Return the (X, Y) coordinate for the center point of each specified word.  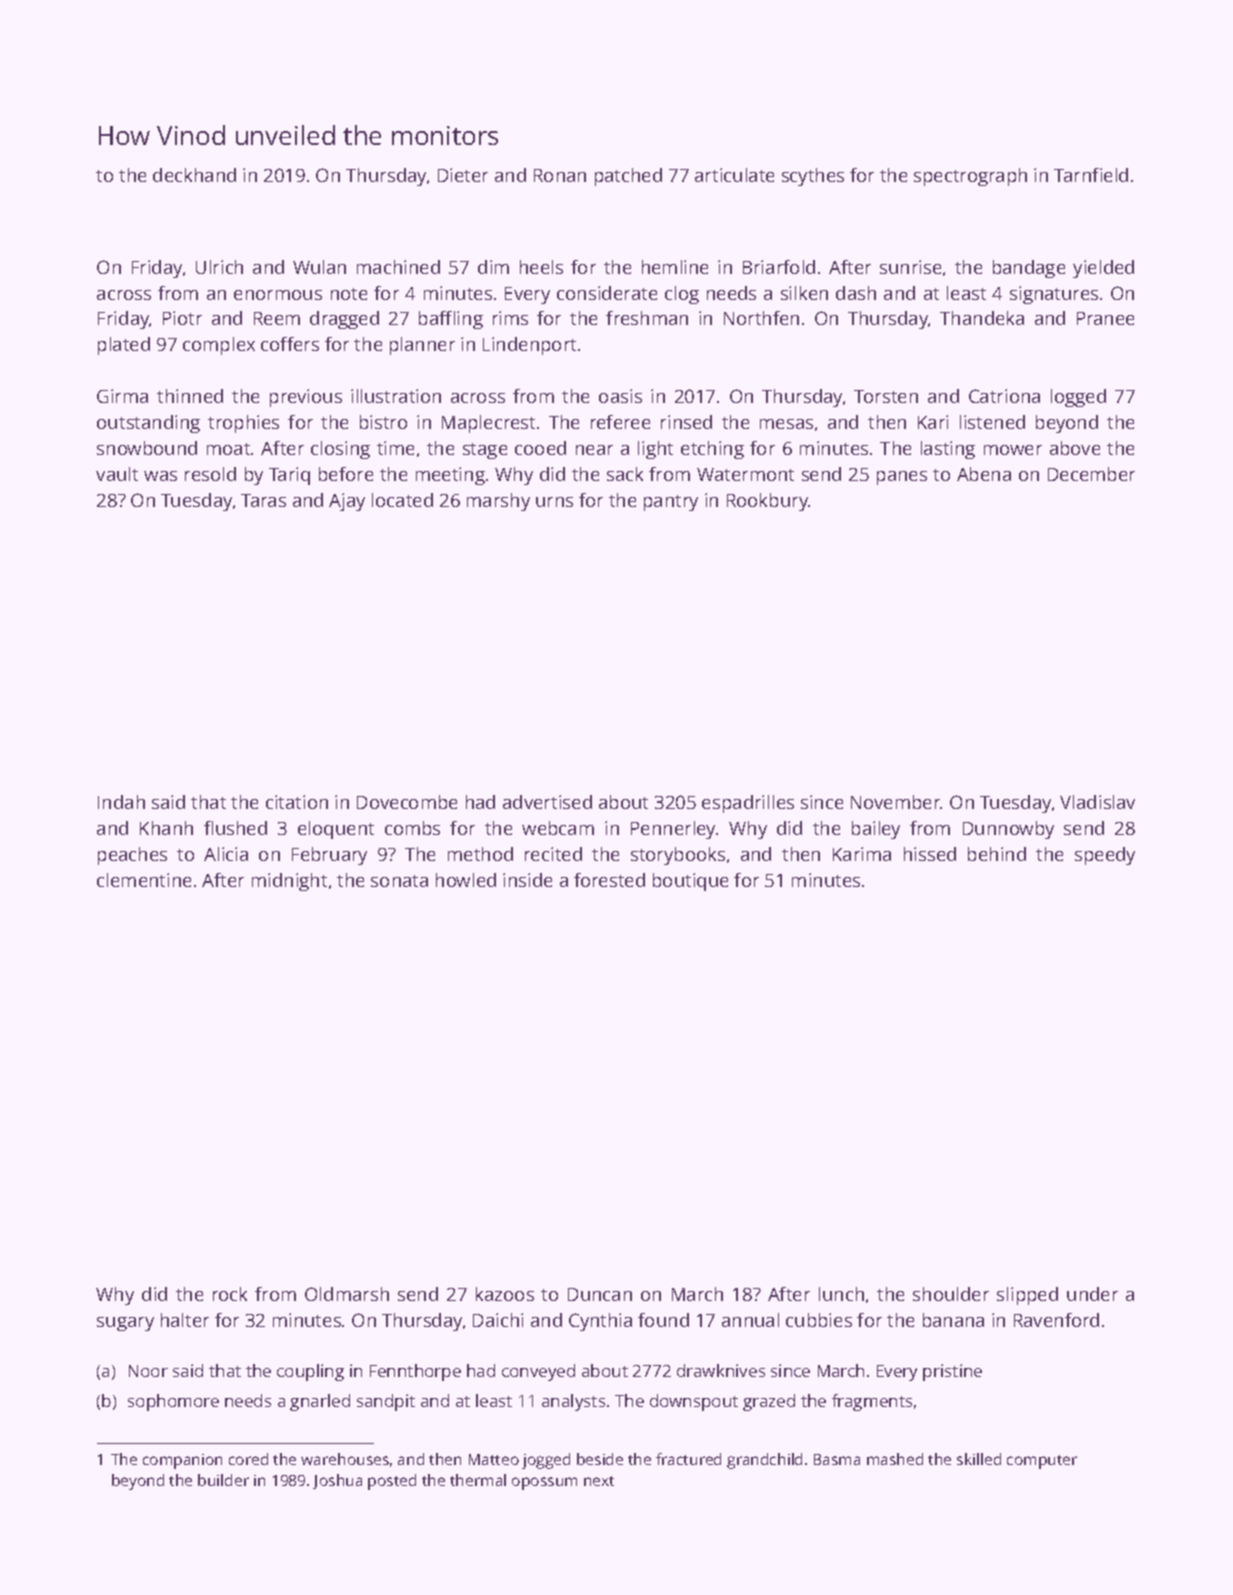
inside (527, 880)
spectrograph (970, 177)
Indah (121, 802)
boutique (690, 882)
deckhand (194, 175)
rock (230, 1294)
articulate (734, 175)
